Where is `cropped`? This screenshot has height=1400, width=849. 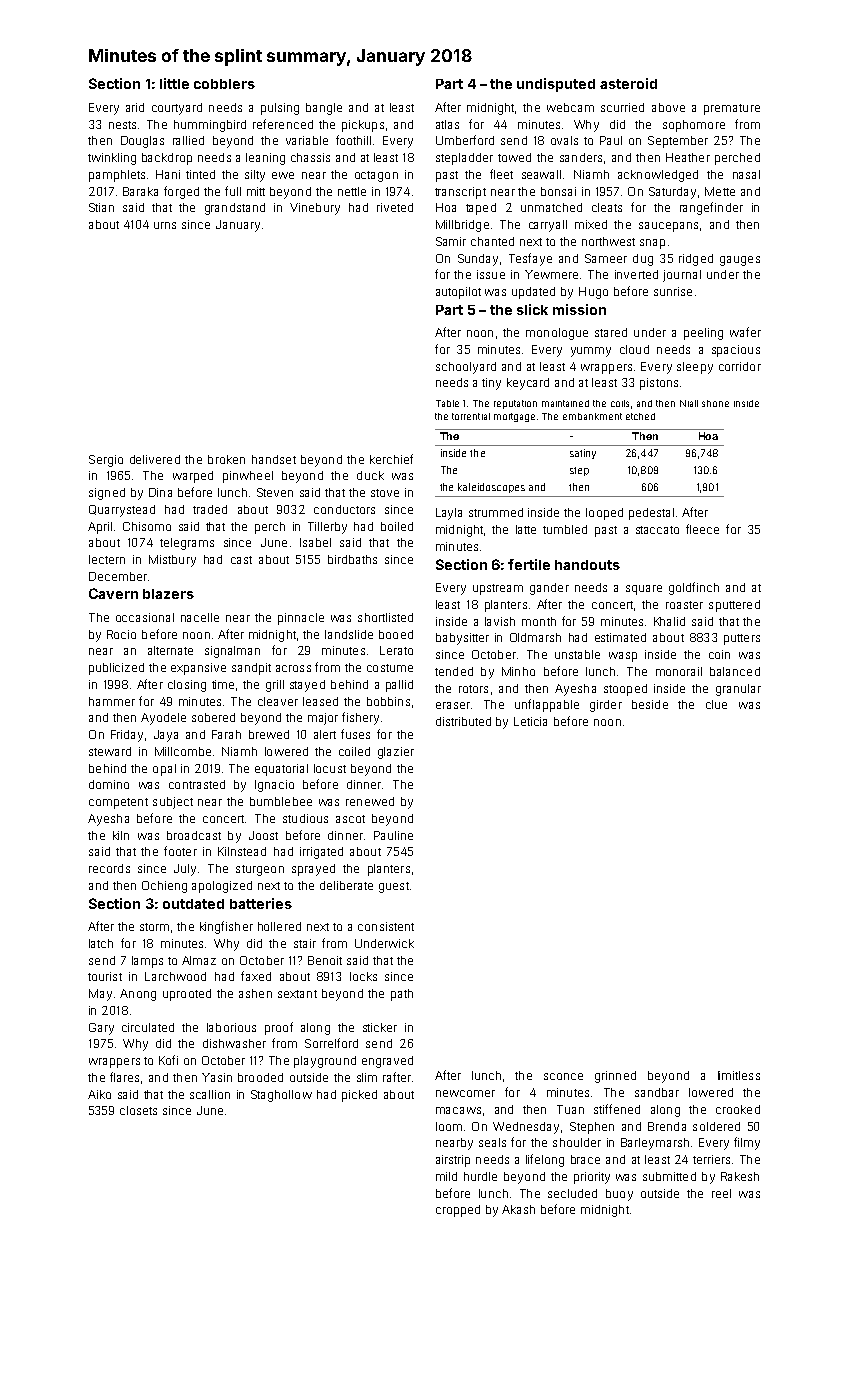 cropped is located at coordinates (458, 1211).
